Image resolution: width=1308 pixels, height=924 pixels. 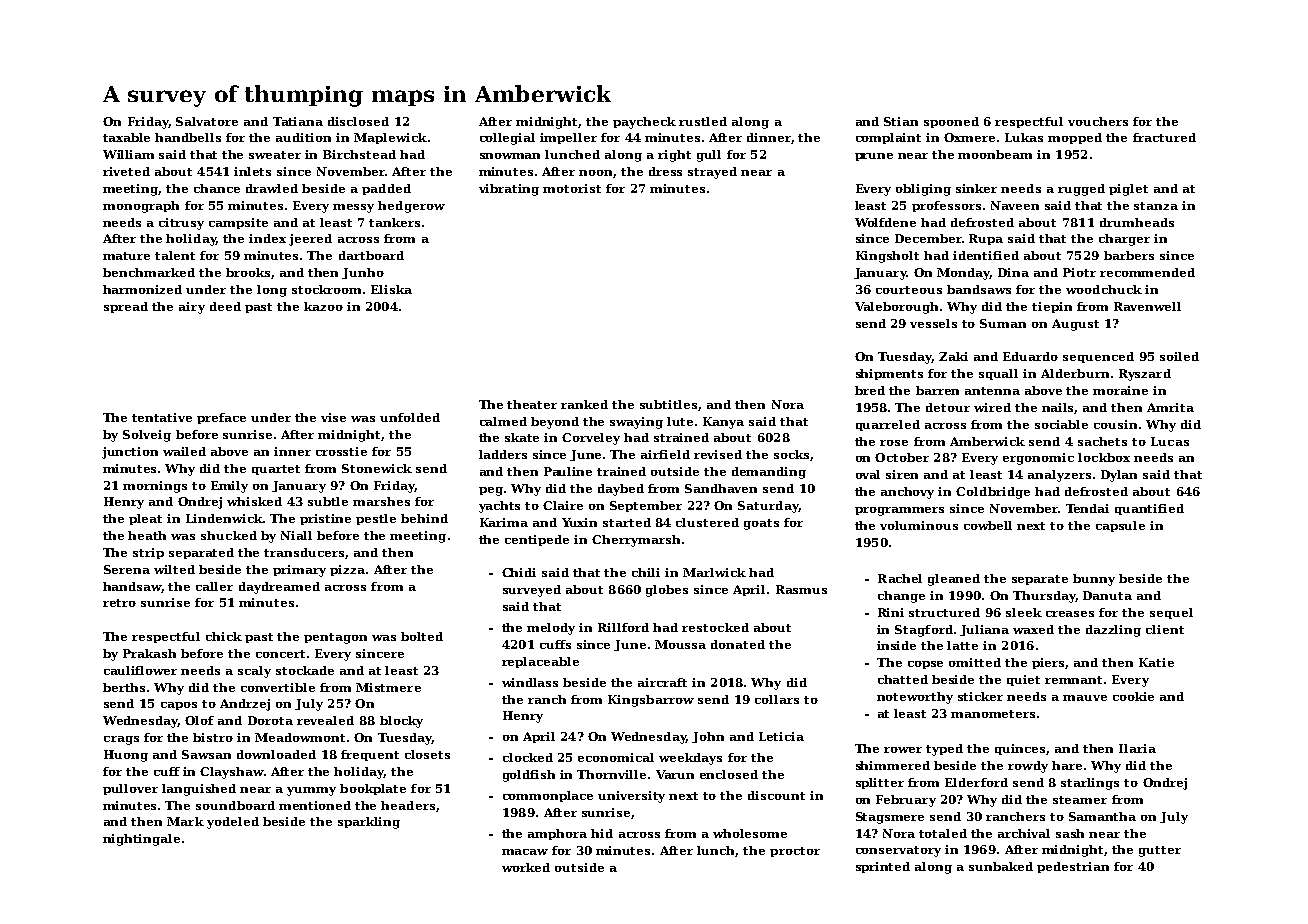 I want to click on centipede, so click(x=537, y=540).
